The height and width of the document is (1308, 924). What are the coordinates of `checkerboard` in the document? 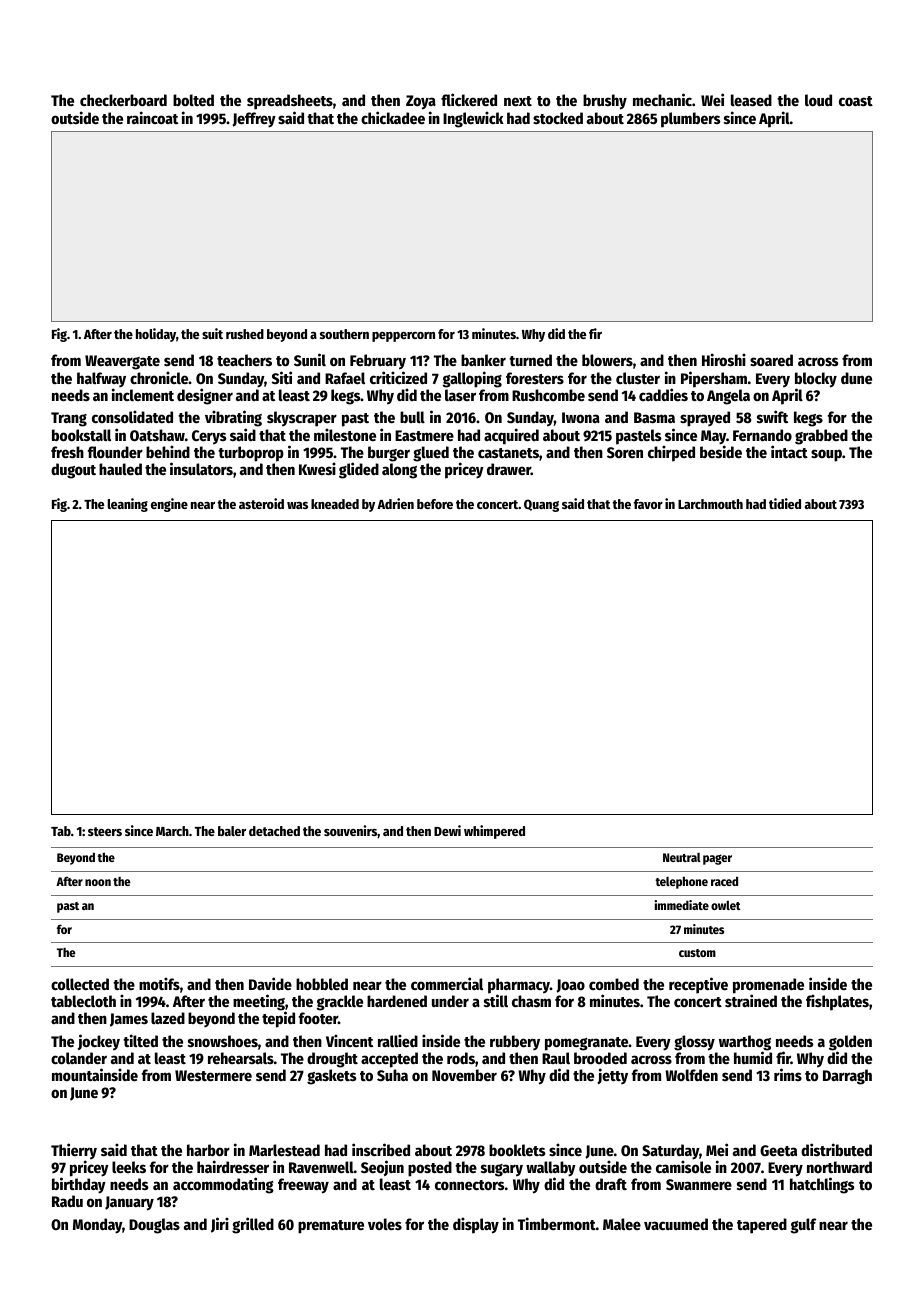 It's located at (123, 100).
